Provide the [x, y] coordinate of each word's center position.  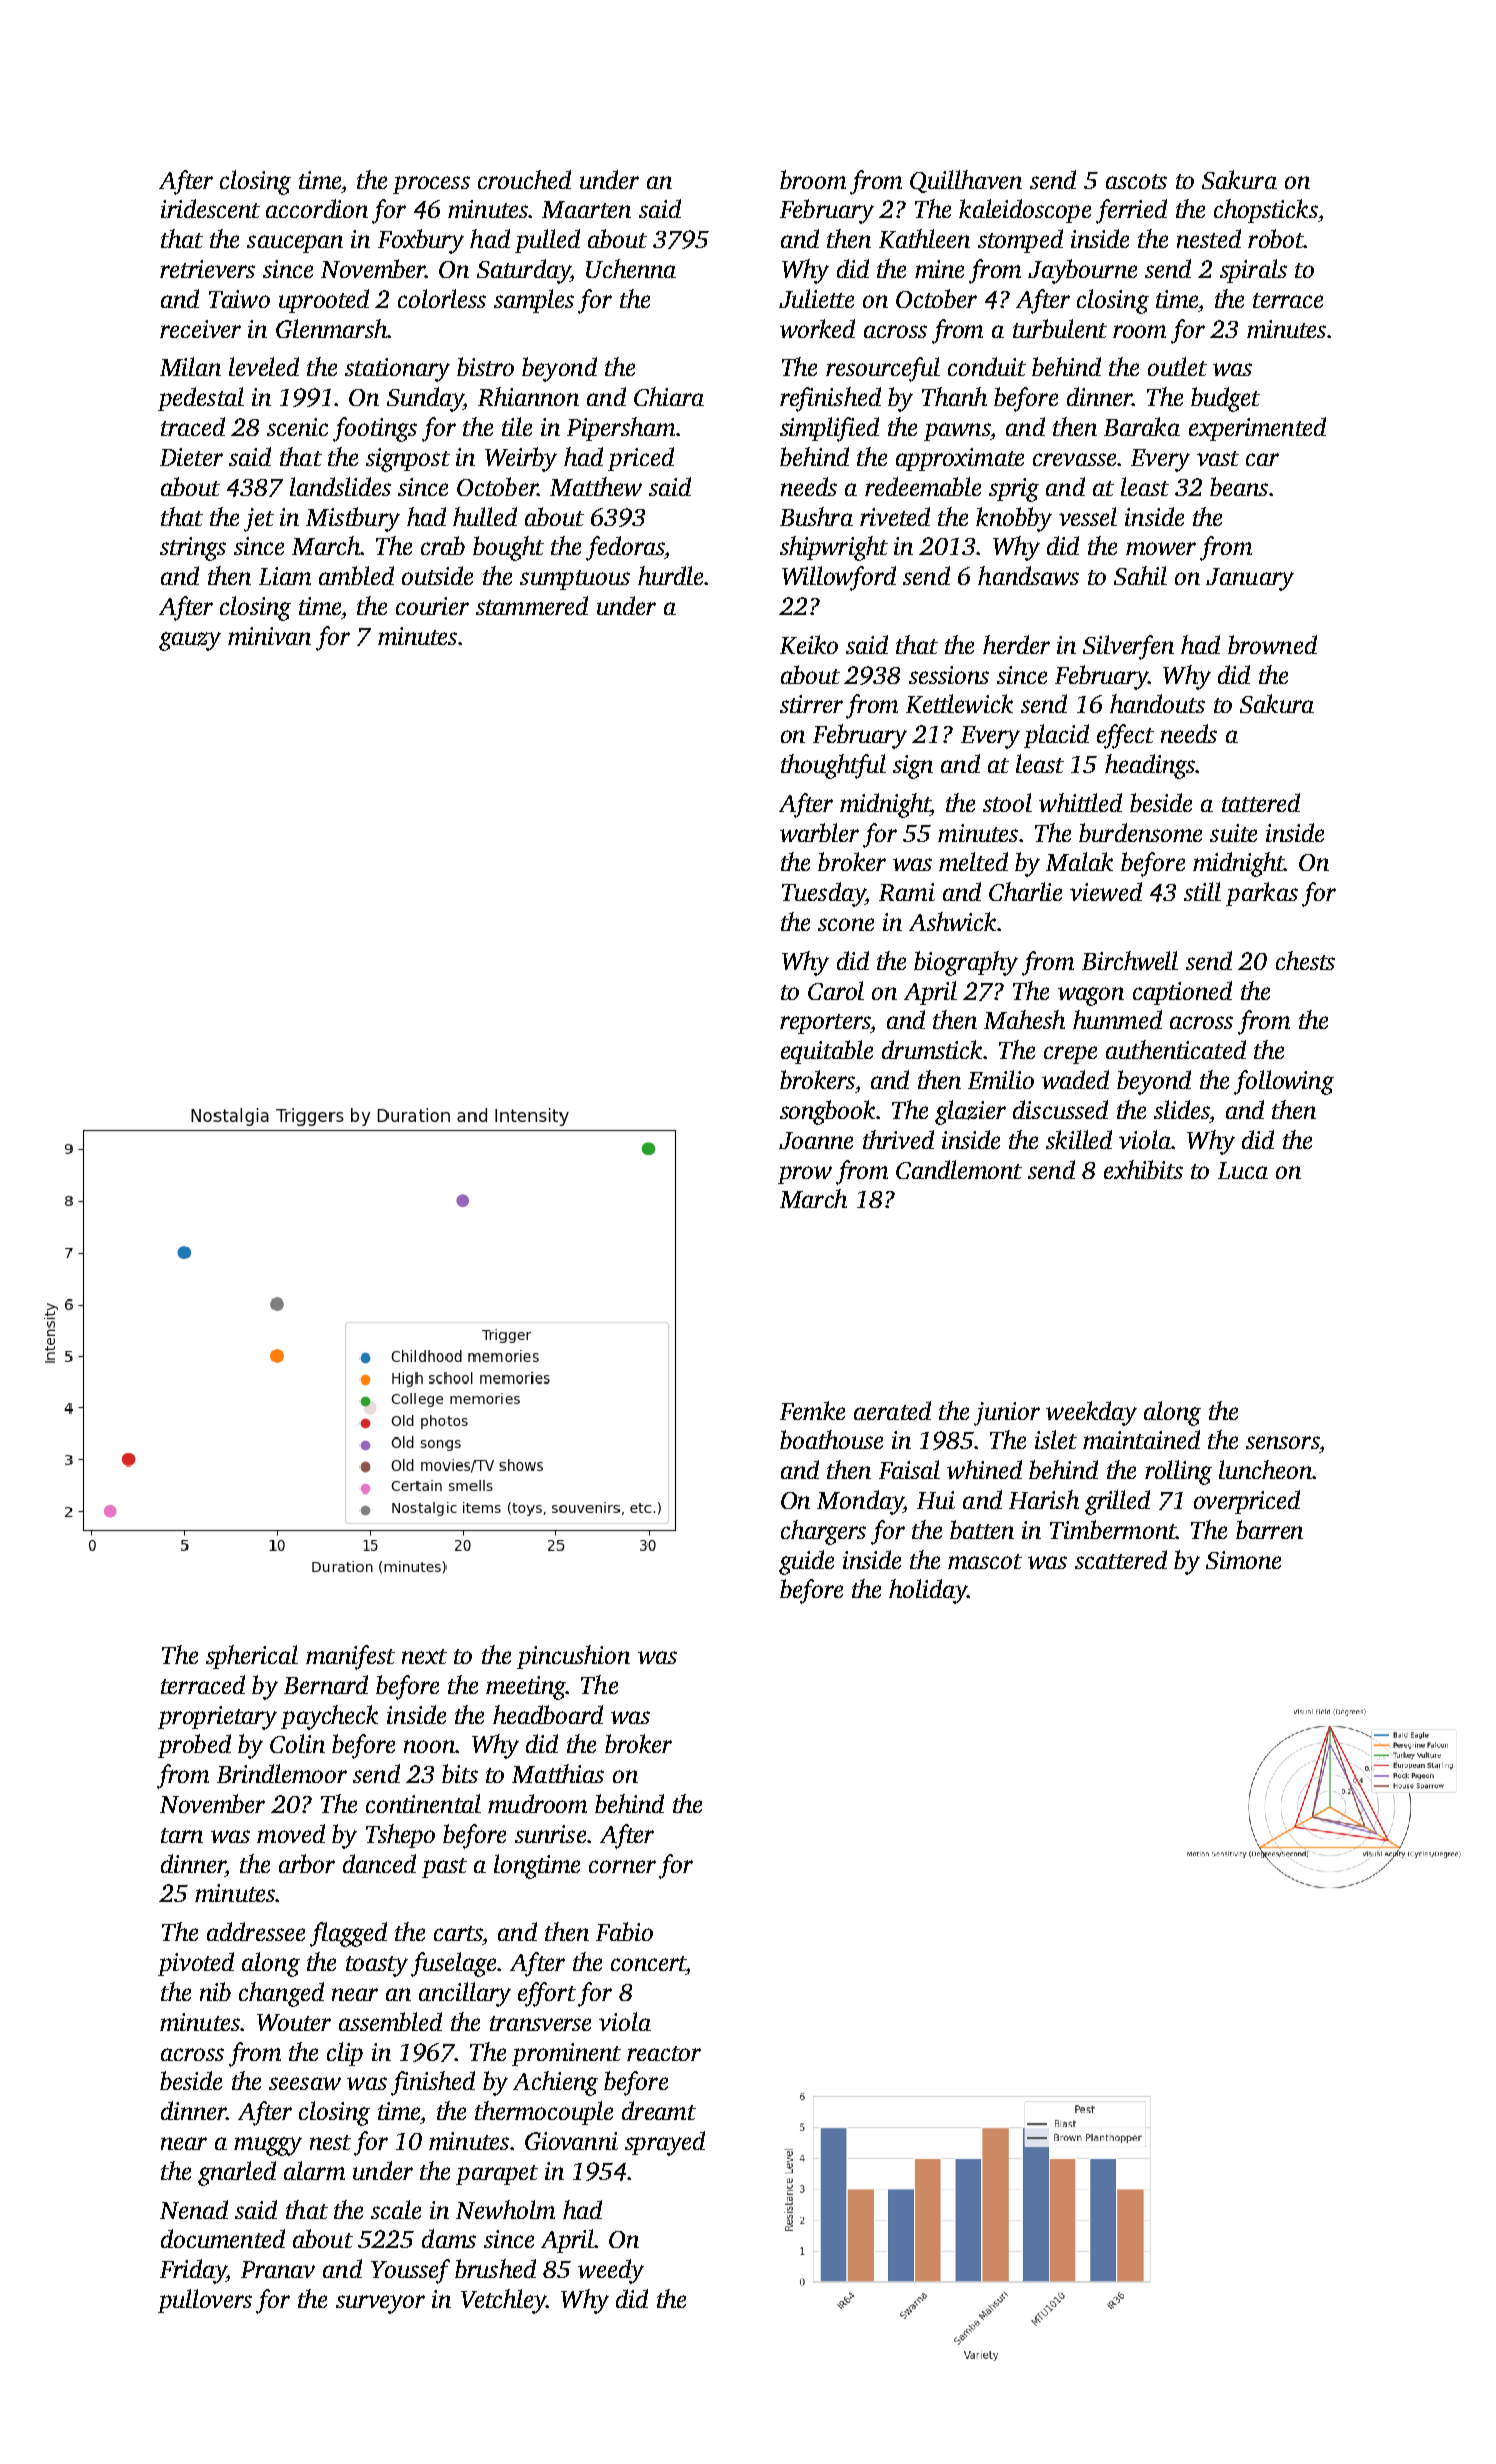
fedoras [625, 548]
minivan [269, 636]
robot [1276, 238]
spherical [252, 1657]
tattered [1261, 802]
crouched [524, 179]
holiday [928, 1591]
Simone [1243, 1560]
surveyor [380, 2304]
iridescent [210, 208]
